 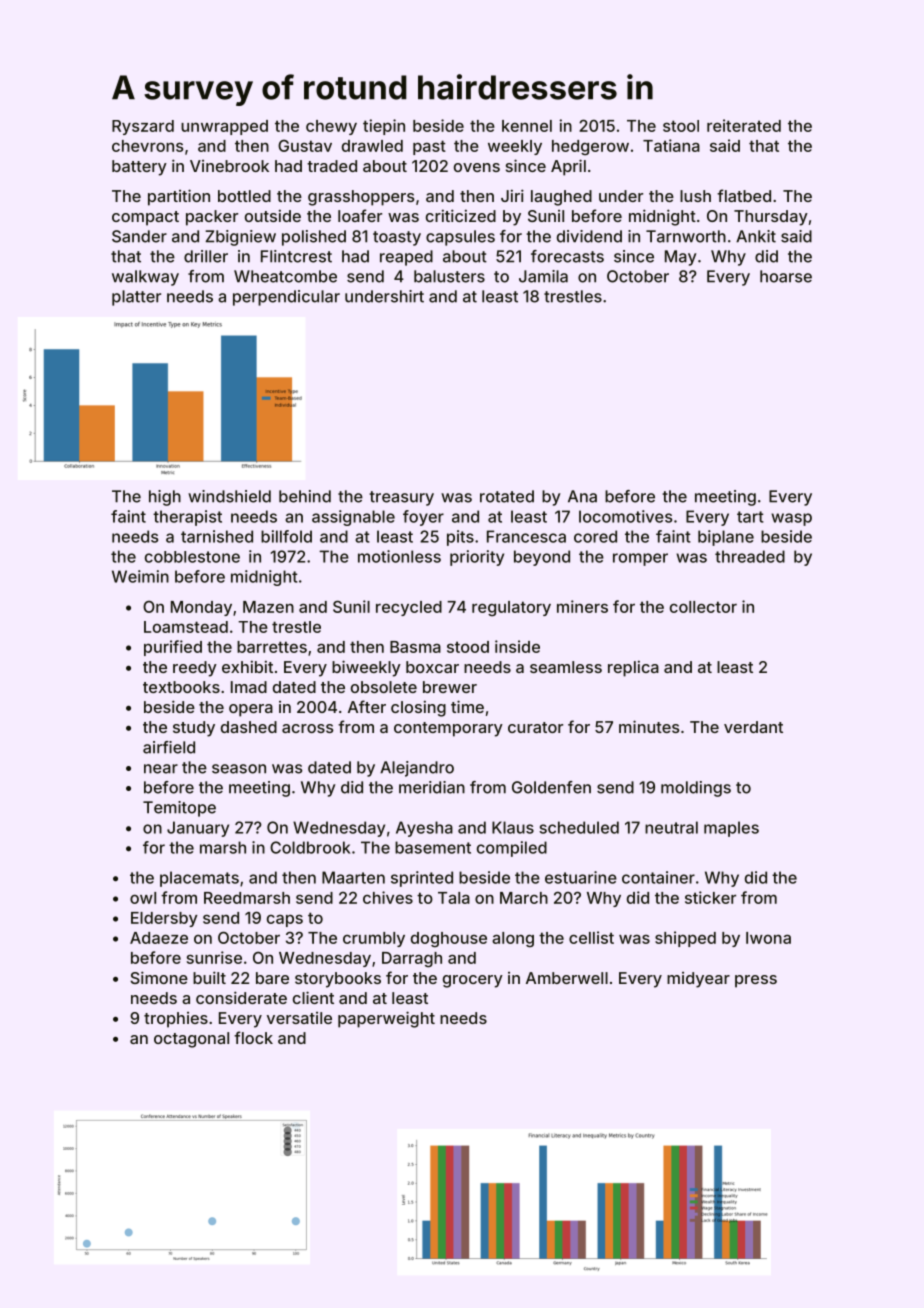 What do you see at coordinates (473, 981) in the screenshot?
I see `grocery` at bounding box center [473, 981].
